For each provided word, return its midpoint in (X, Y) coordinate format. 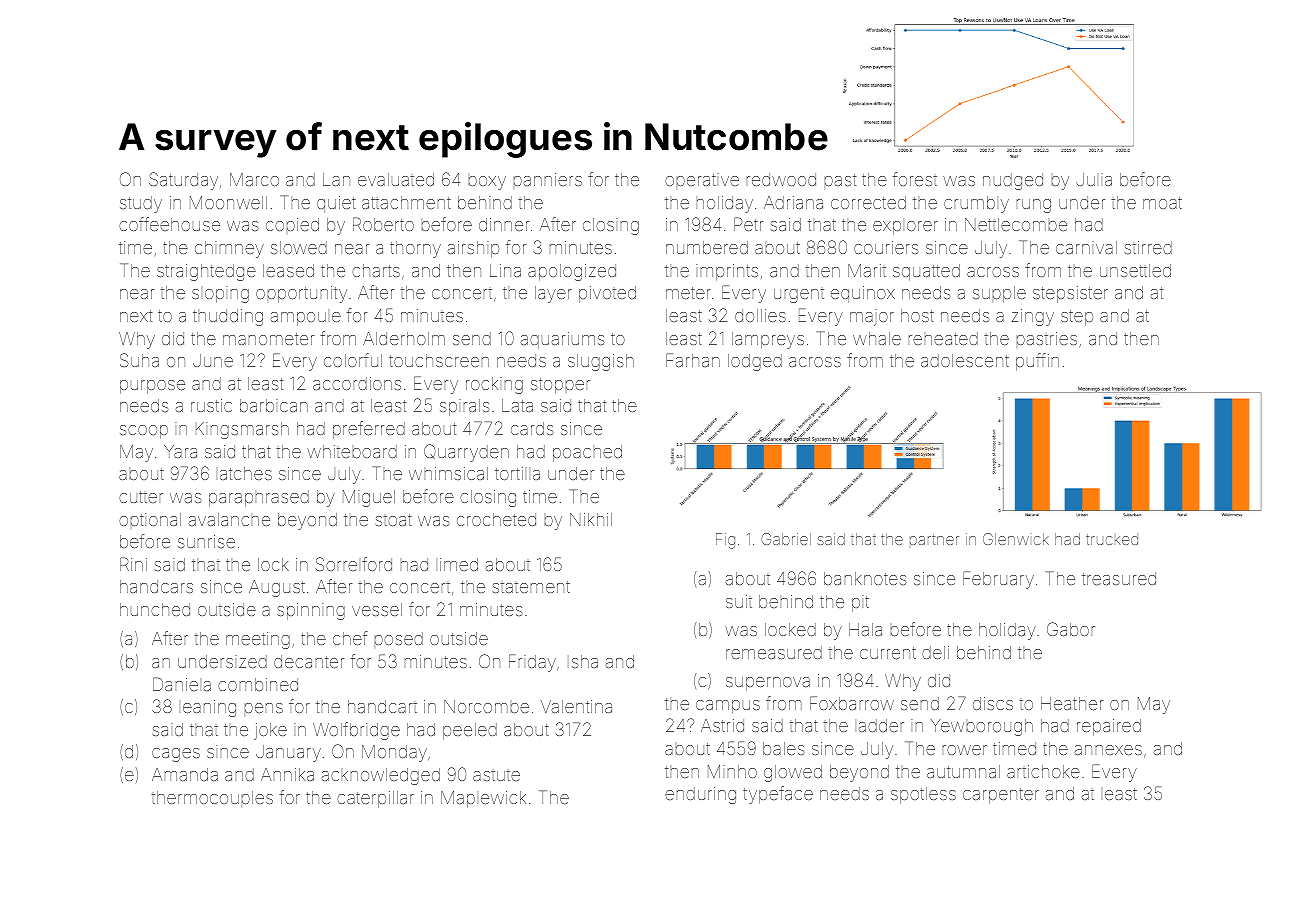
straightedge (206, 272)
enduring (700, 795)
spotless (923, 795)
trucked (1112, 539)
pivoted (607, 294)
